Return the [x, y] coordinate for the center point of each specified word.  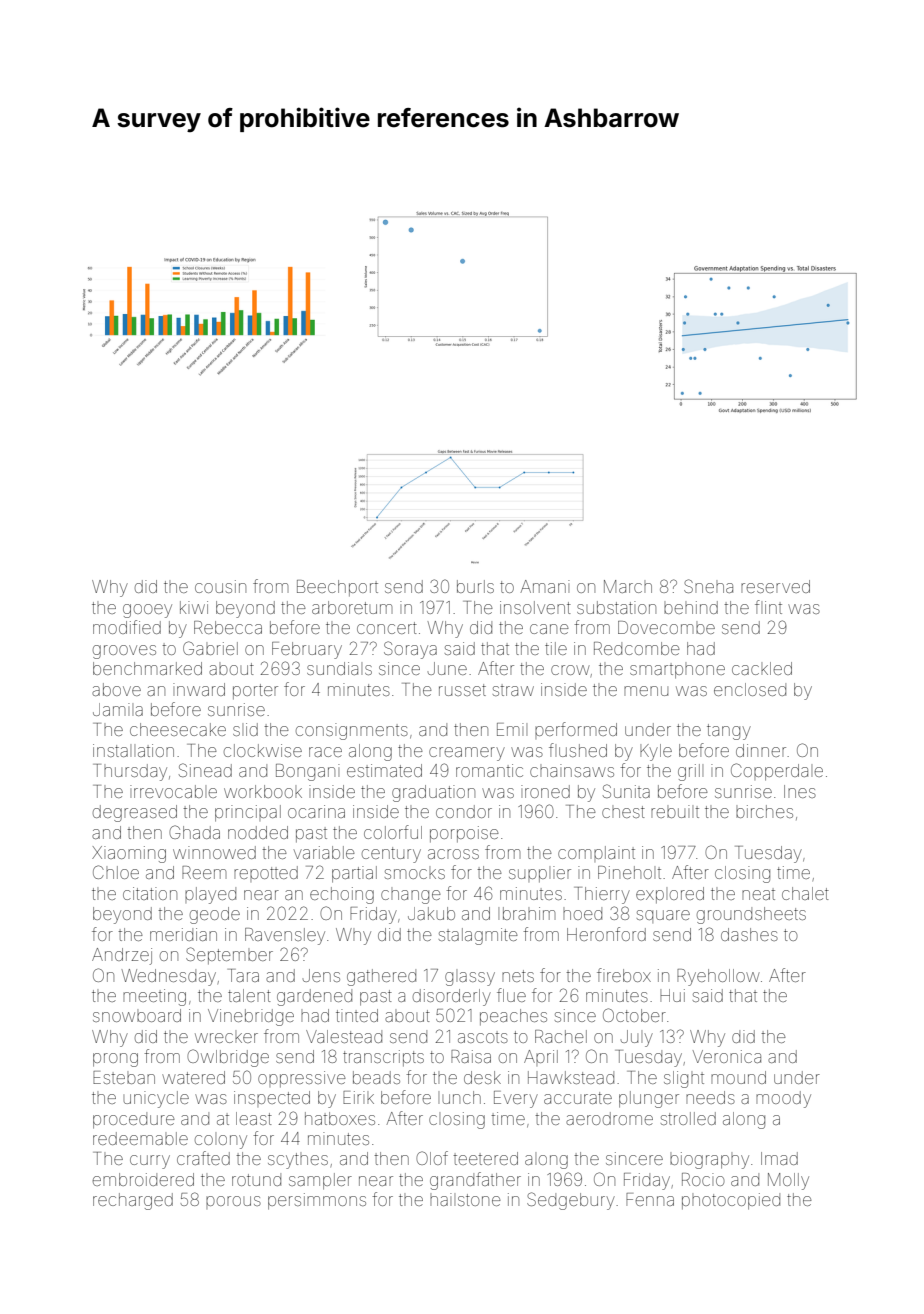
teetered [485, 1158]
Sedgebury [571, 1201]
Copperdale [777, 772]
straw [513, 690]
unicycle [156, 1099]
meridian [183, 934]
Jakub [431, 913]
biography [709, 1160]
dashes [749, 934]
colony [221, 1142]
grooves [124, 652]
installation [133, 750]
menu [646, 691]
